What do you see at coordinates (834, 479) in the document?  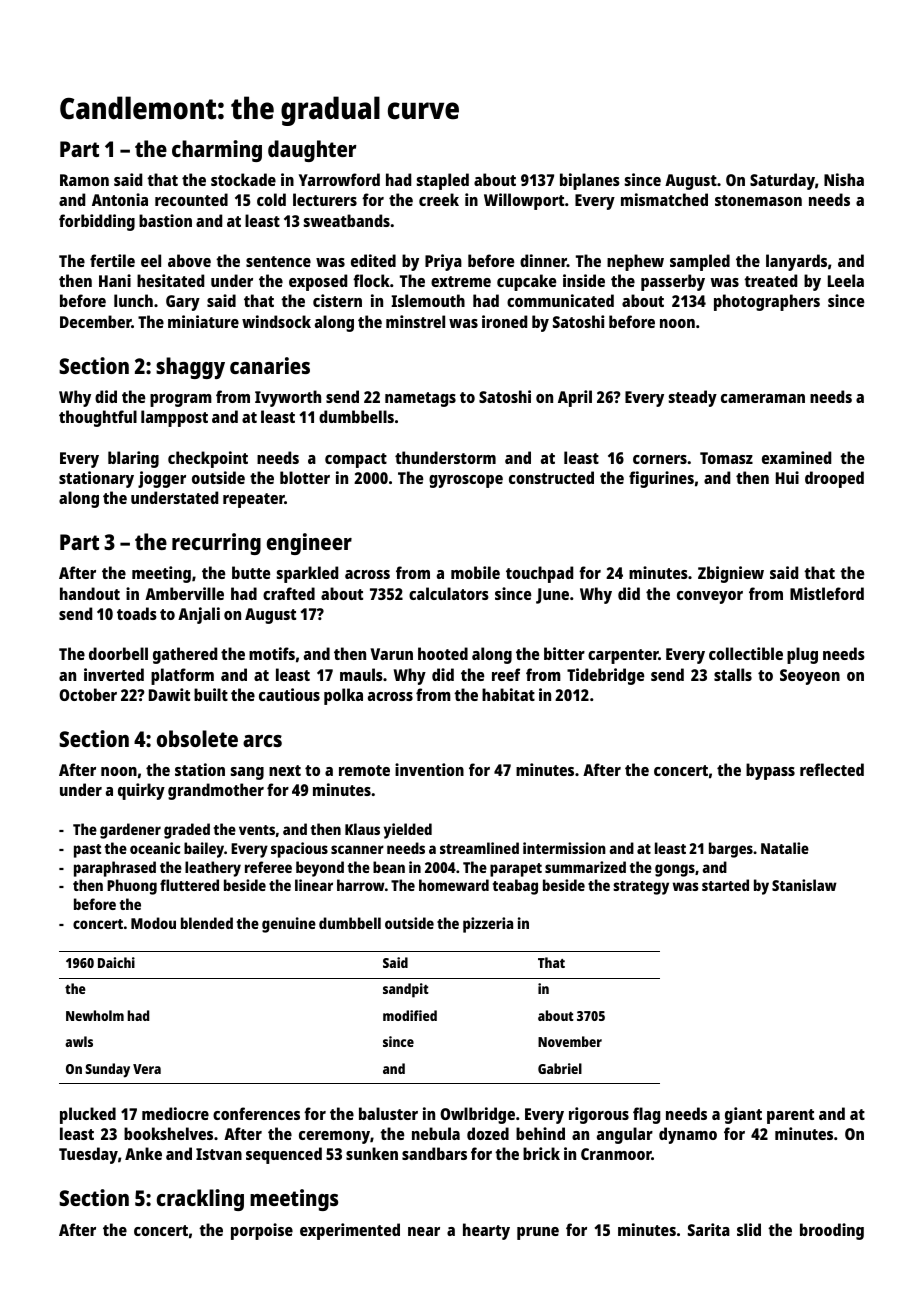 I see `drooped` at bounding box center [834, 479].
